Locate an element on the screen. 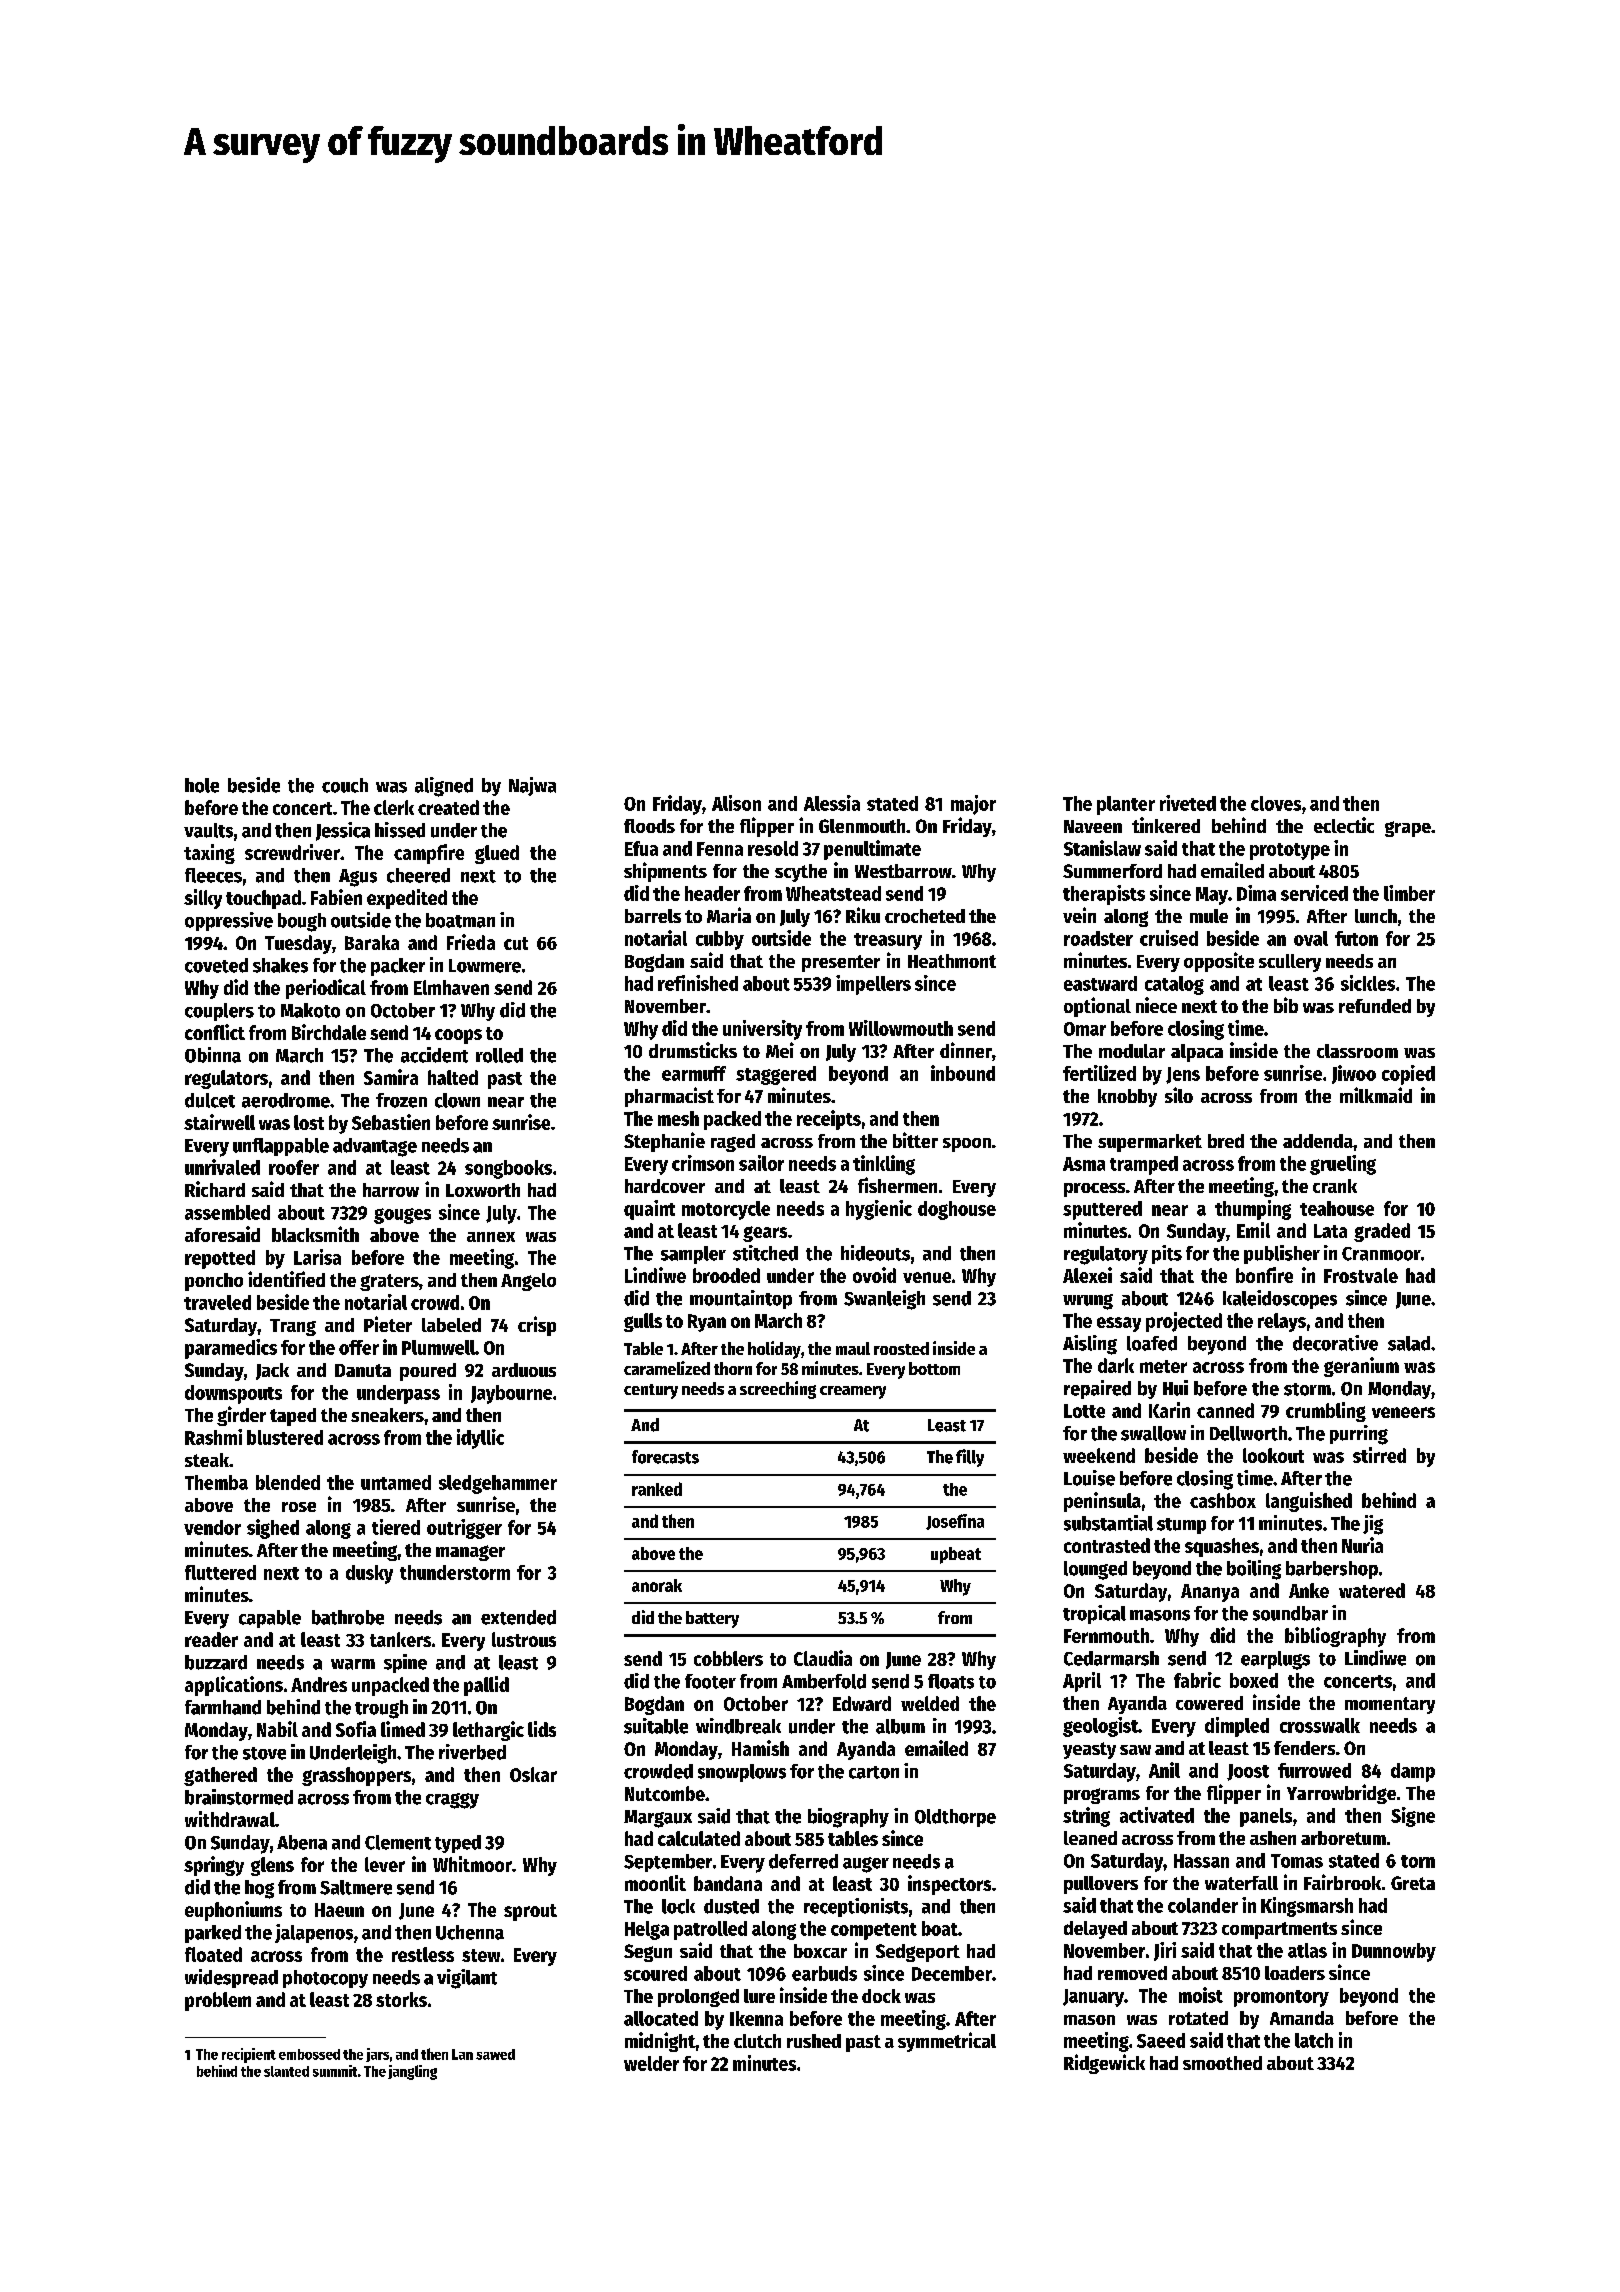 Image resolution: width=1620 pixels, height=2292 pixels. Maria is located at coordinates (729, 915).
